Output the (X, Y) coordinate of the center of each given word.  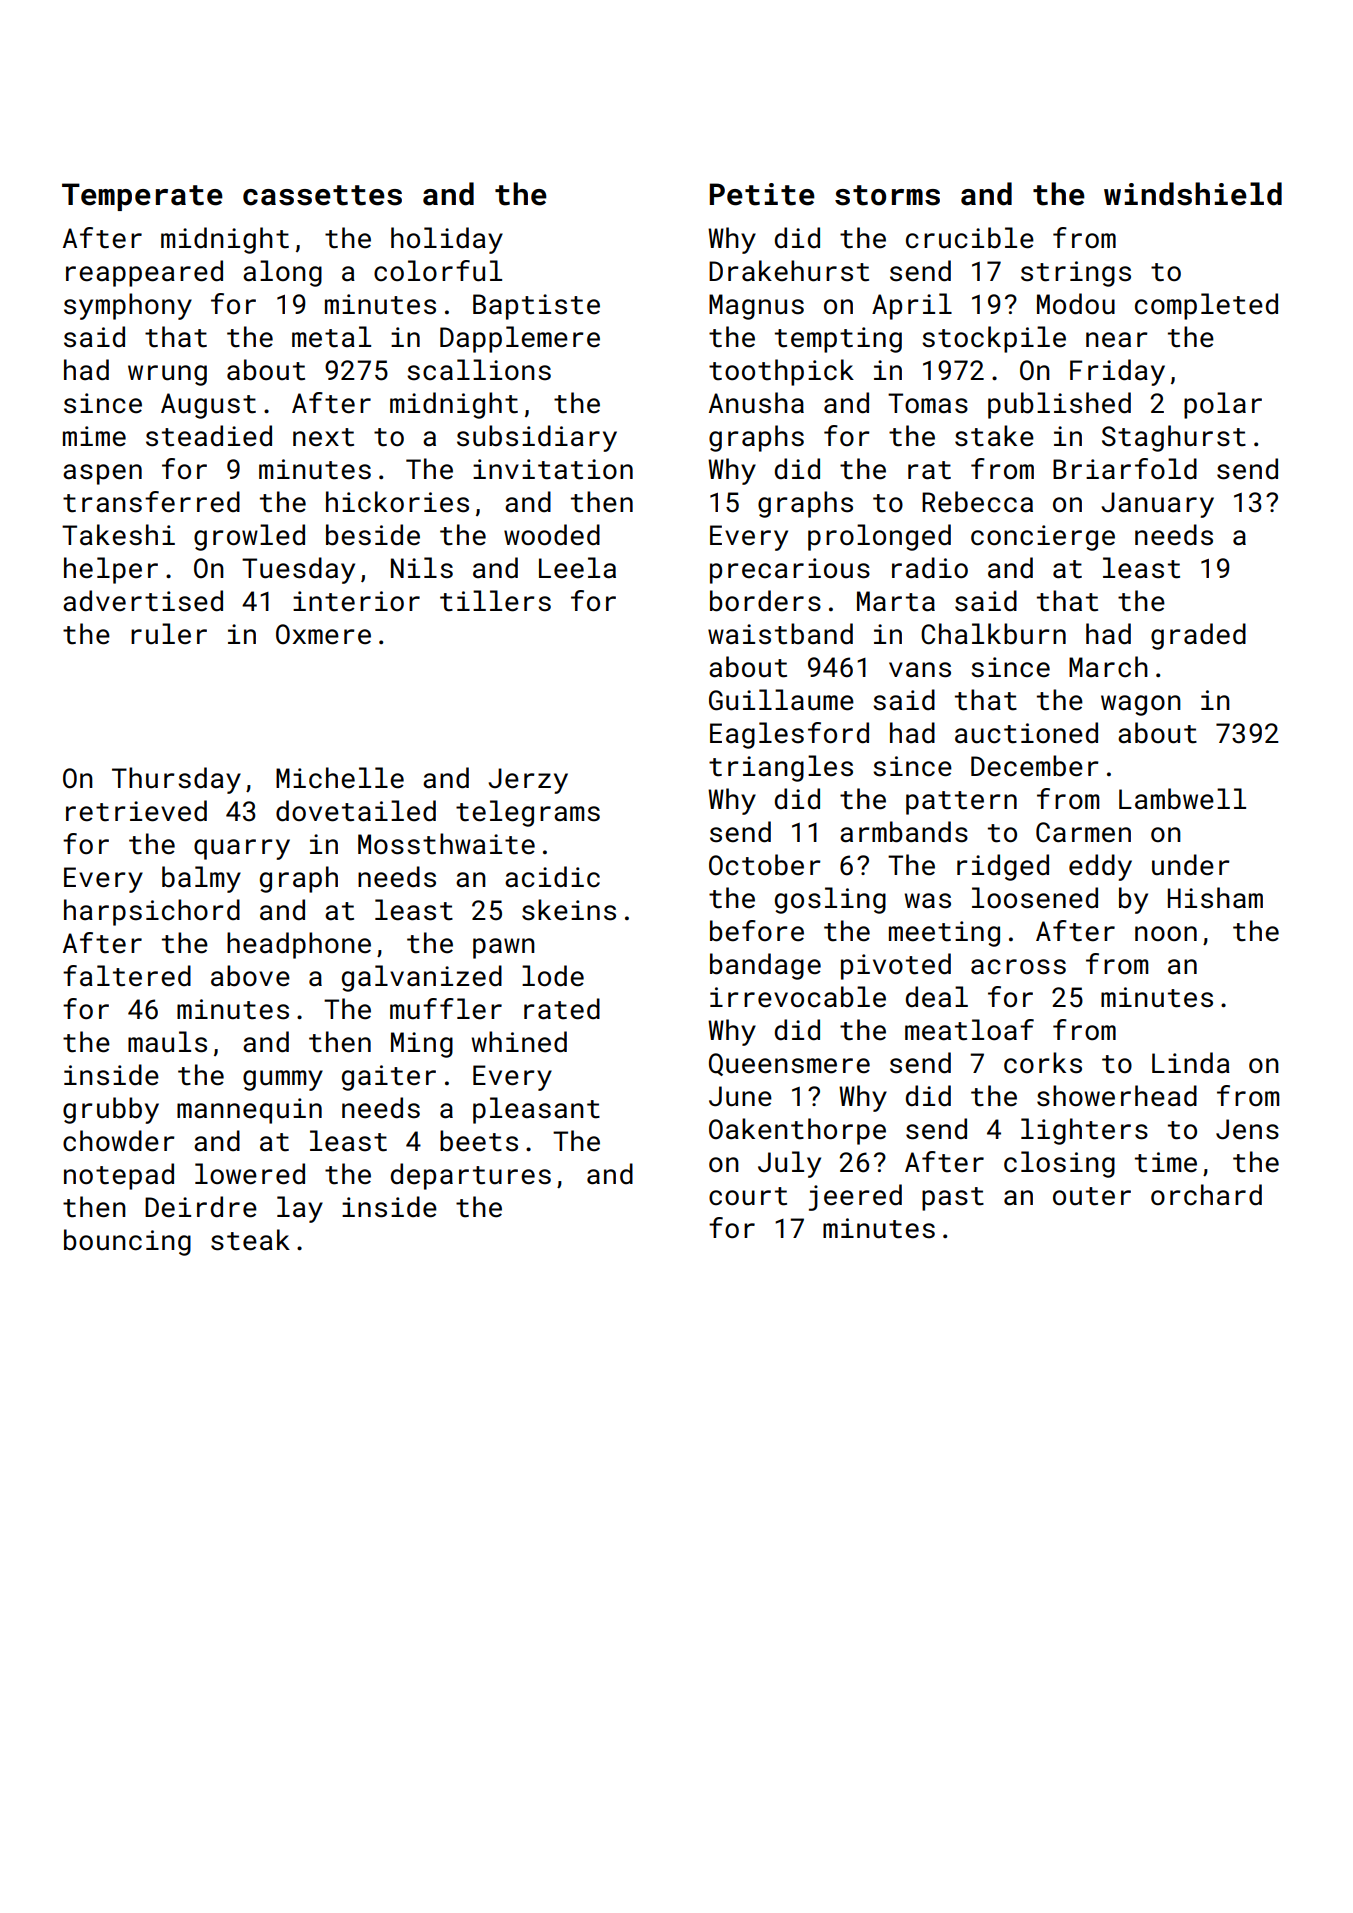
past (953, 1199)
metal (331, 337)
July (789, 1164)
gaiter (389, 1078)
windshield (1193, 194)
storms (887, 195)
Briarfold (1125, 469)
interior (356, 601)
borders (765, 601)
